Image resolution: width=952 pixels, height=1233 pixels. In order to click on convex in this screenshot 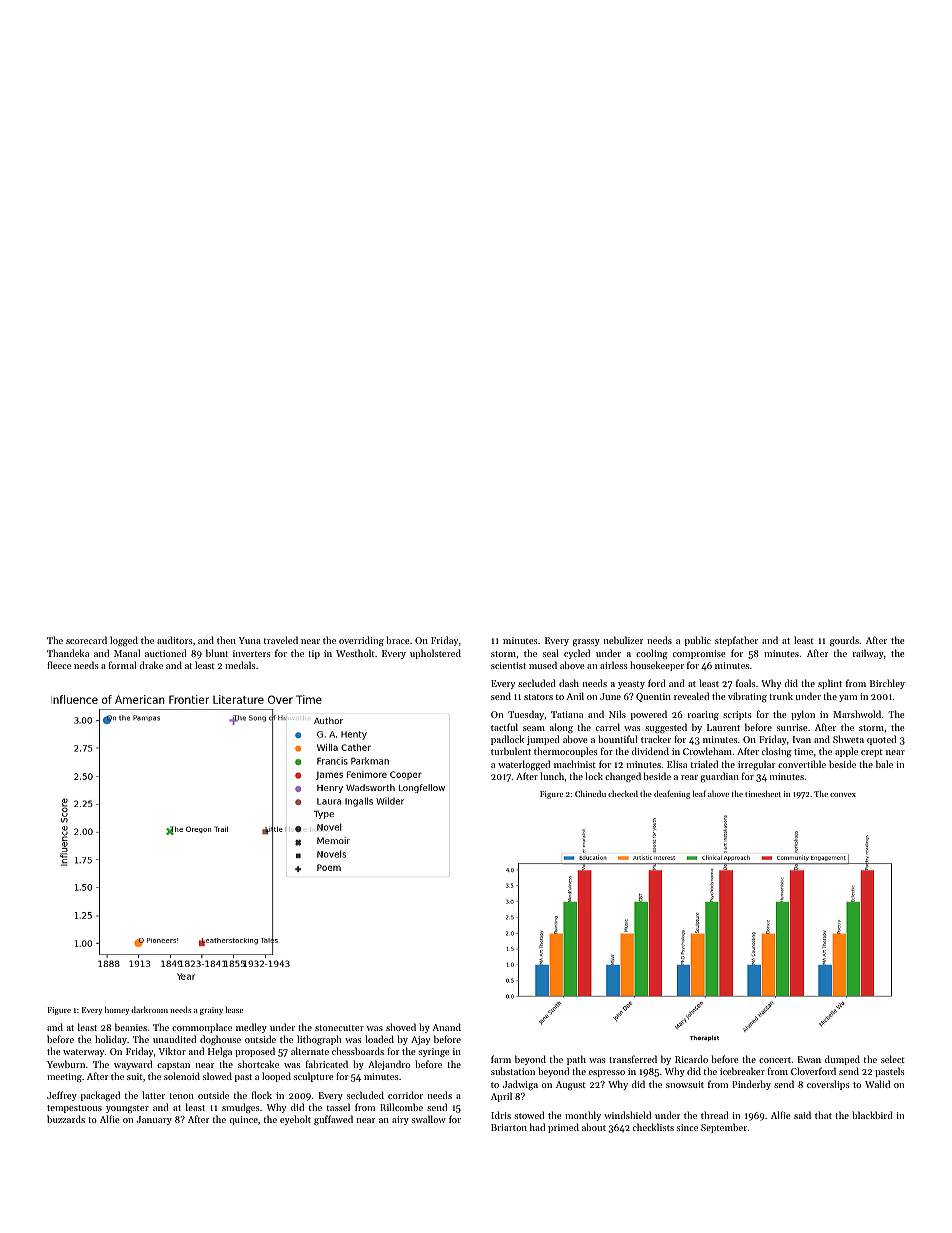, I will do `click(843, 795)`.
